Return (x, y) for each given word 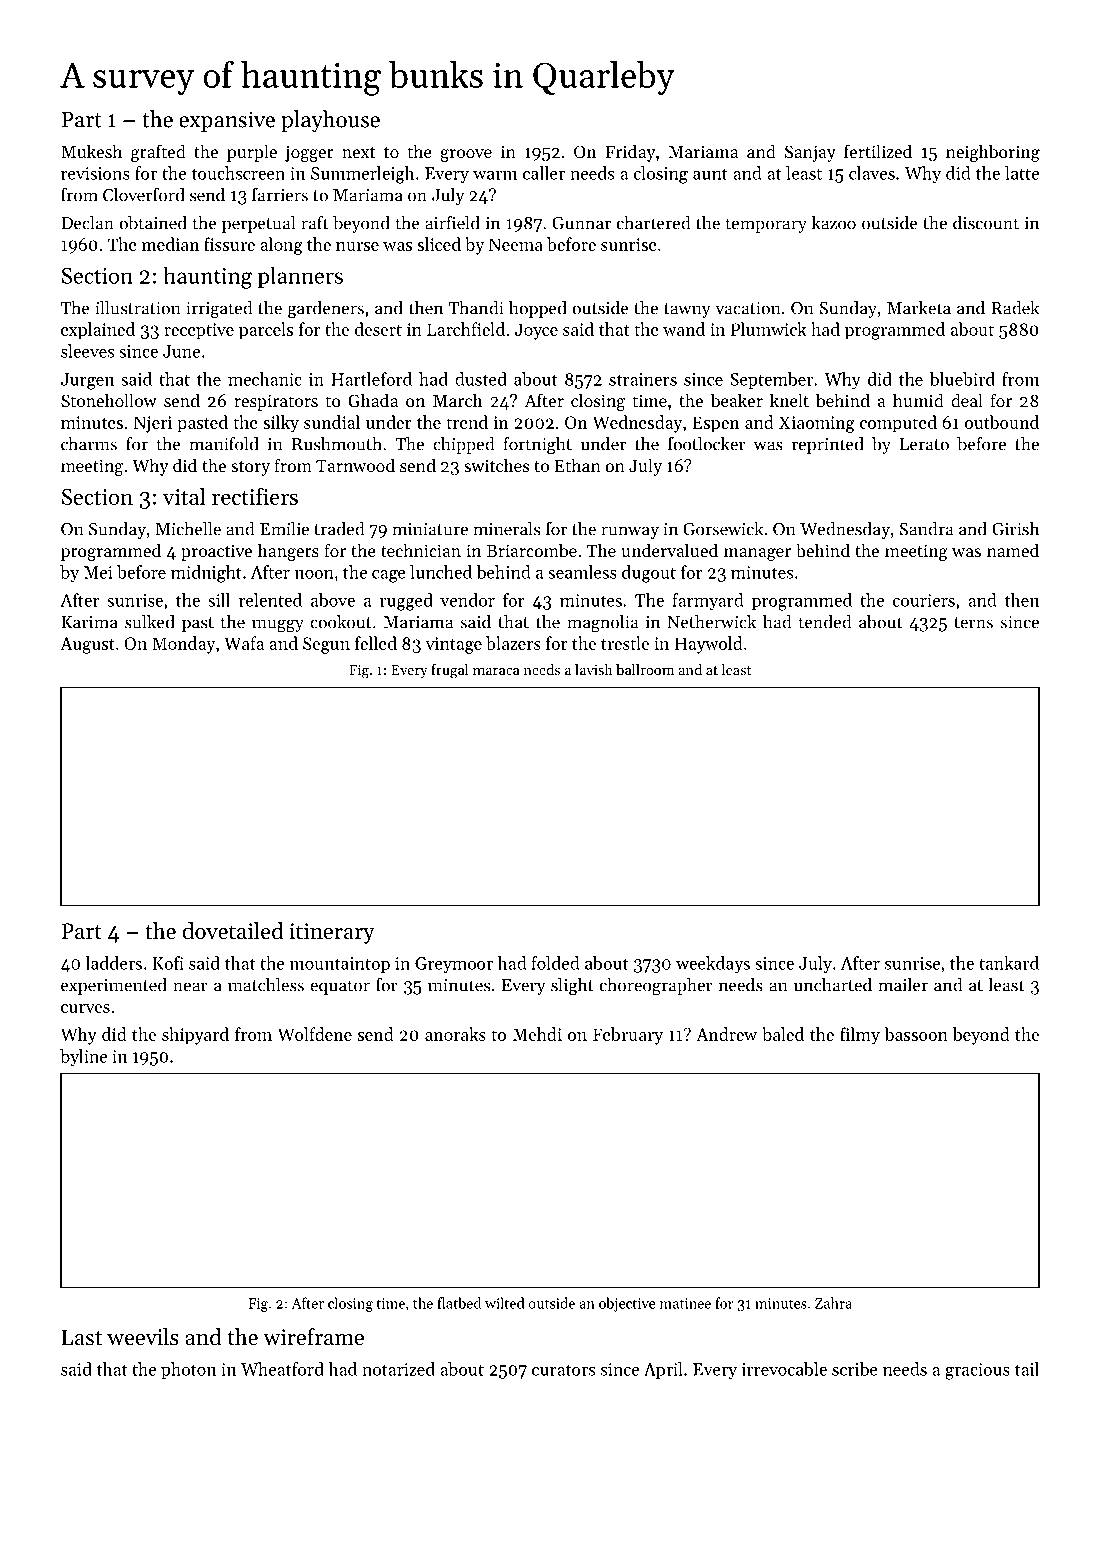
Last (82, 1337)
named (1013, 550)
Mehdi (537, 1034)
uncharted (833, 985)
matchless (266, 985)
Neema (516, 244)
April (663, 1370)
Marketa (919, 308)
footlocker (706, 444)
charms (89, 444)
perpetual (258, 224)
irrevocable (784, 1369)
